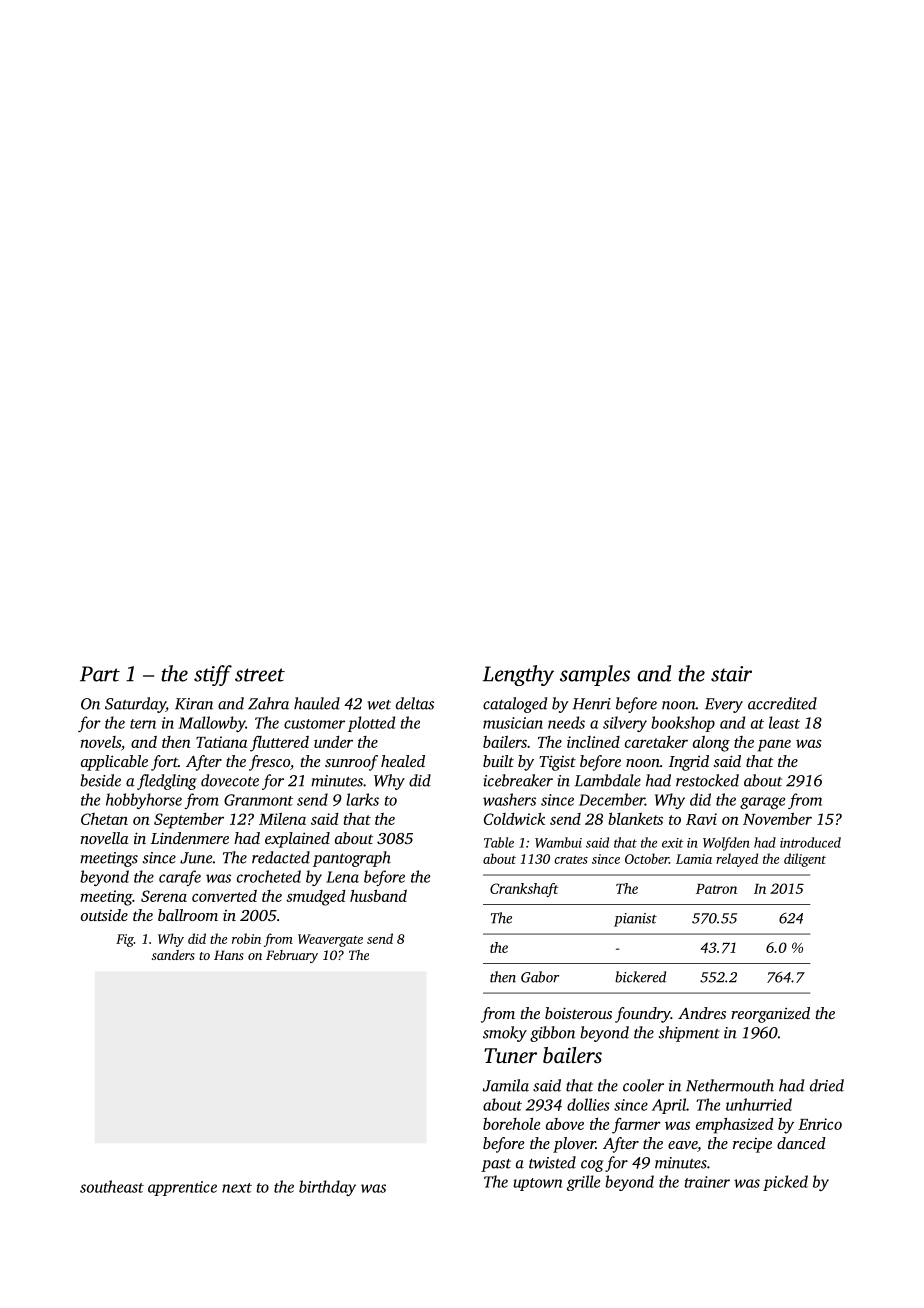 The height and width of the screenshot is (1308, 924). I want to click on Part, so click(100, 674).
